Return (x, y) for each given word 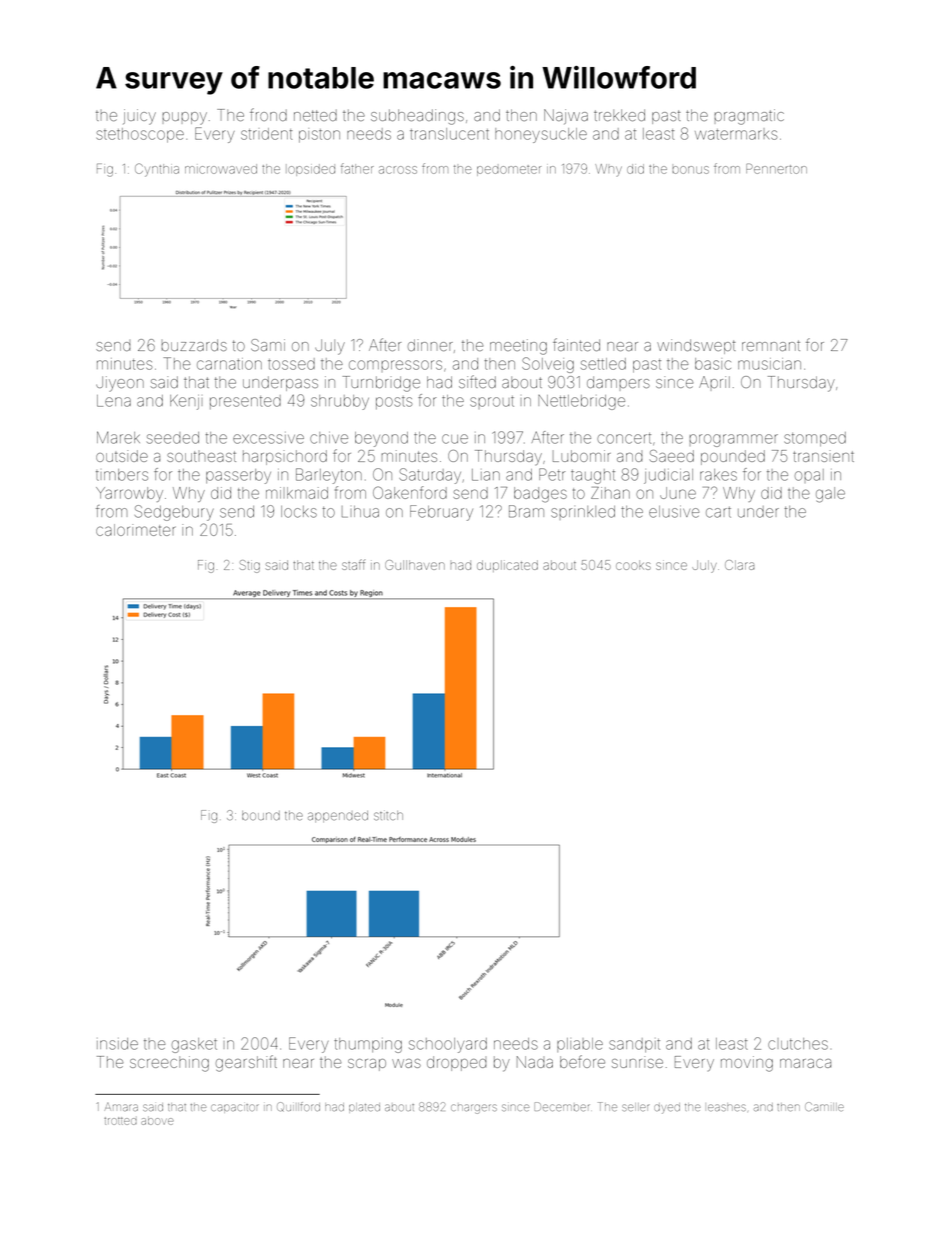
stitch (388, 816)
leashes (727, 1107)
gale (830, 495)
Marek (118, 437)
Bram (526, 511)
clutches (798, 1044)
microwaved (221, 169)
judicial (668, 476)
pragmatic (749, 117)
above (157, 1121)
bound (261, 816)
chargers (474, 1109)
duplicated (507, 566)
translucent (449, 134)
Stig (250, 566)
